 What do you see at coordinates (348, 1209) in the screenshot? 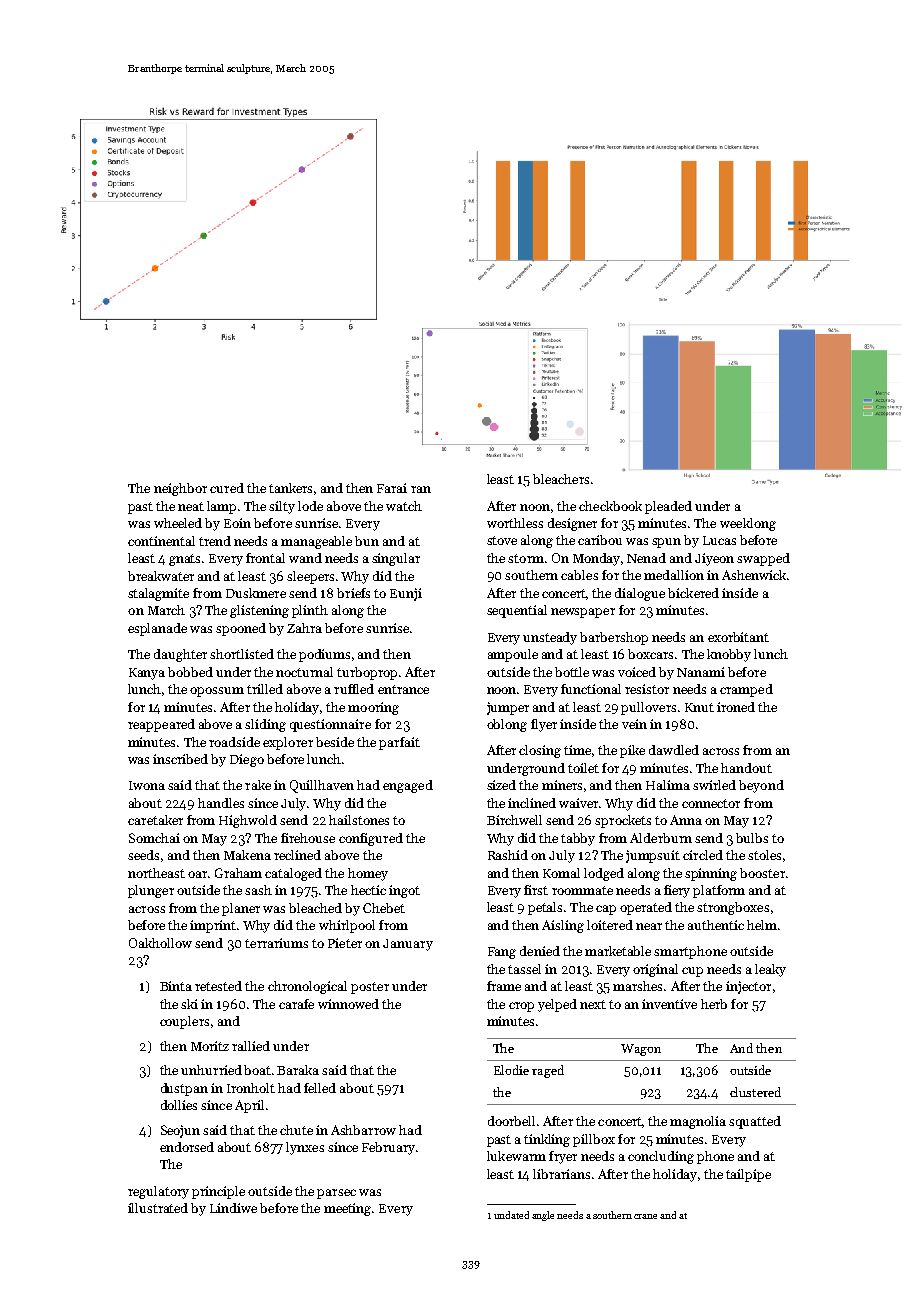
I see `meeting` at bounding box center [348, 1209].
